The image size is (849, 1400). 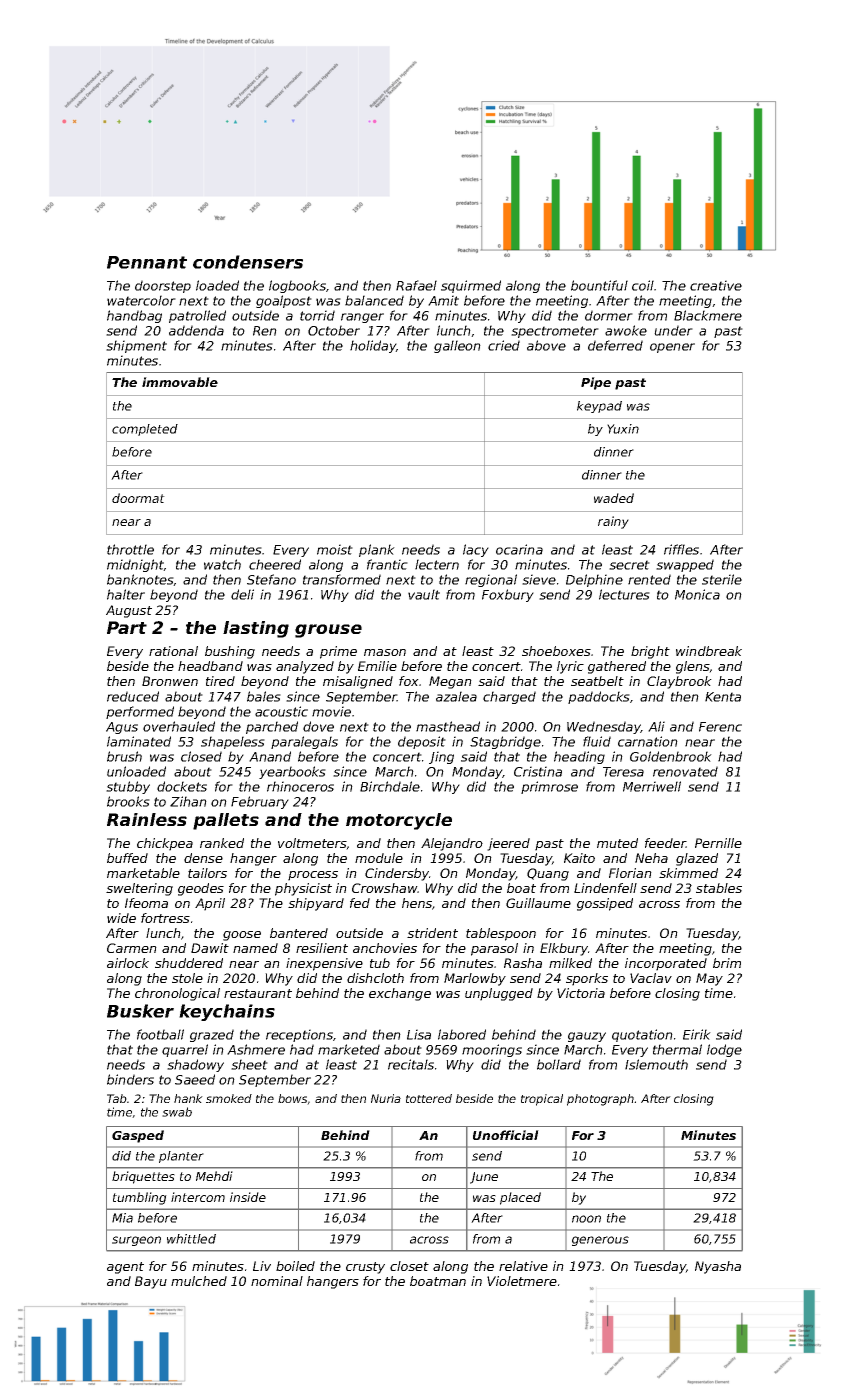 What do you see at coordinates (297, 286) in the screenshot?
I see `logbooks` at bounding box center [297, 286].
